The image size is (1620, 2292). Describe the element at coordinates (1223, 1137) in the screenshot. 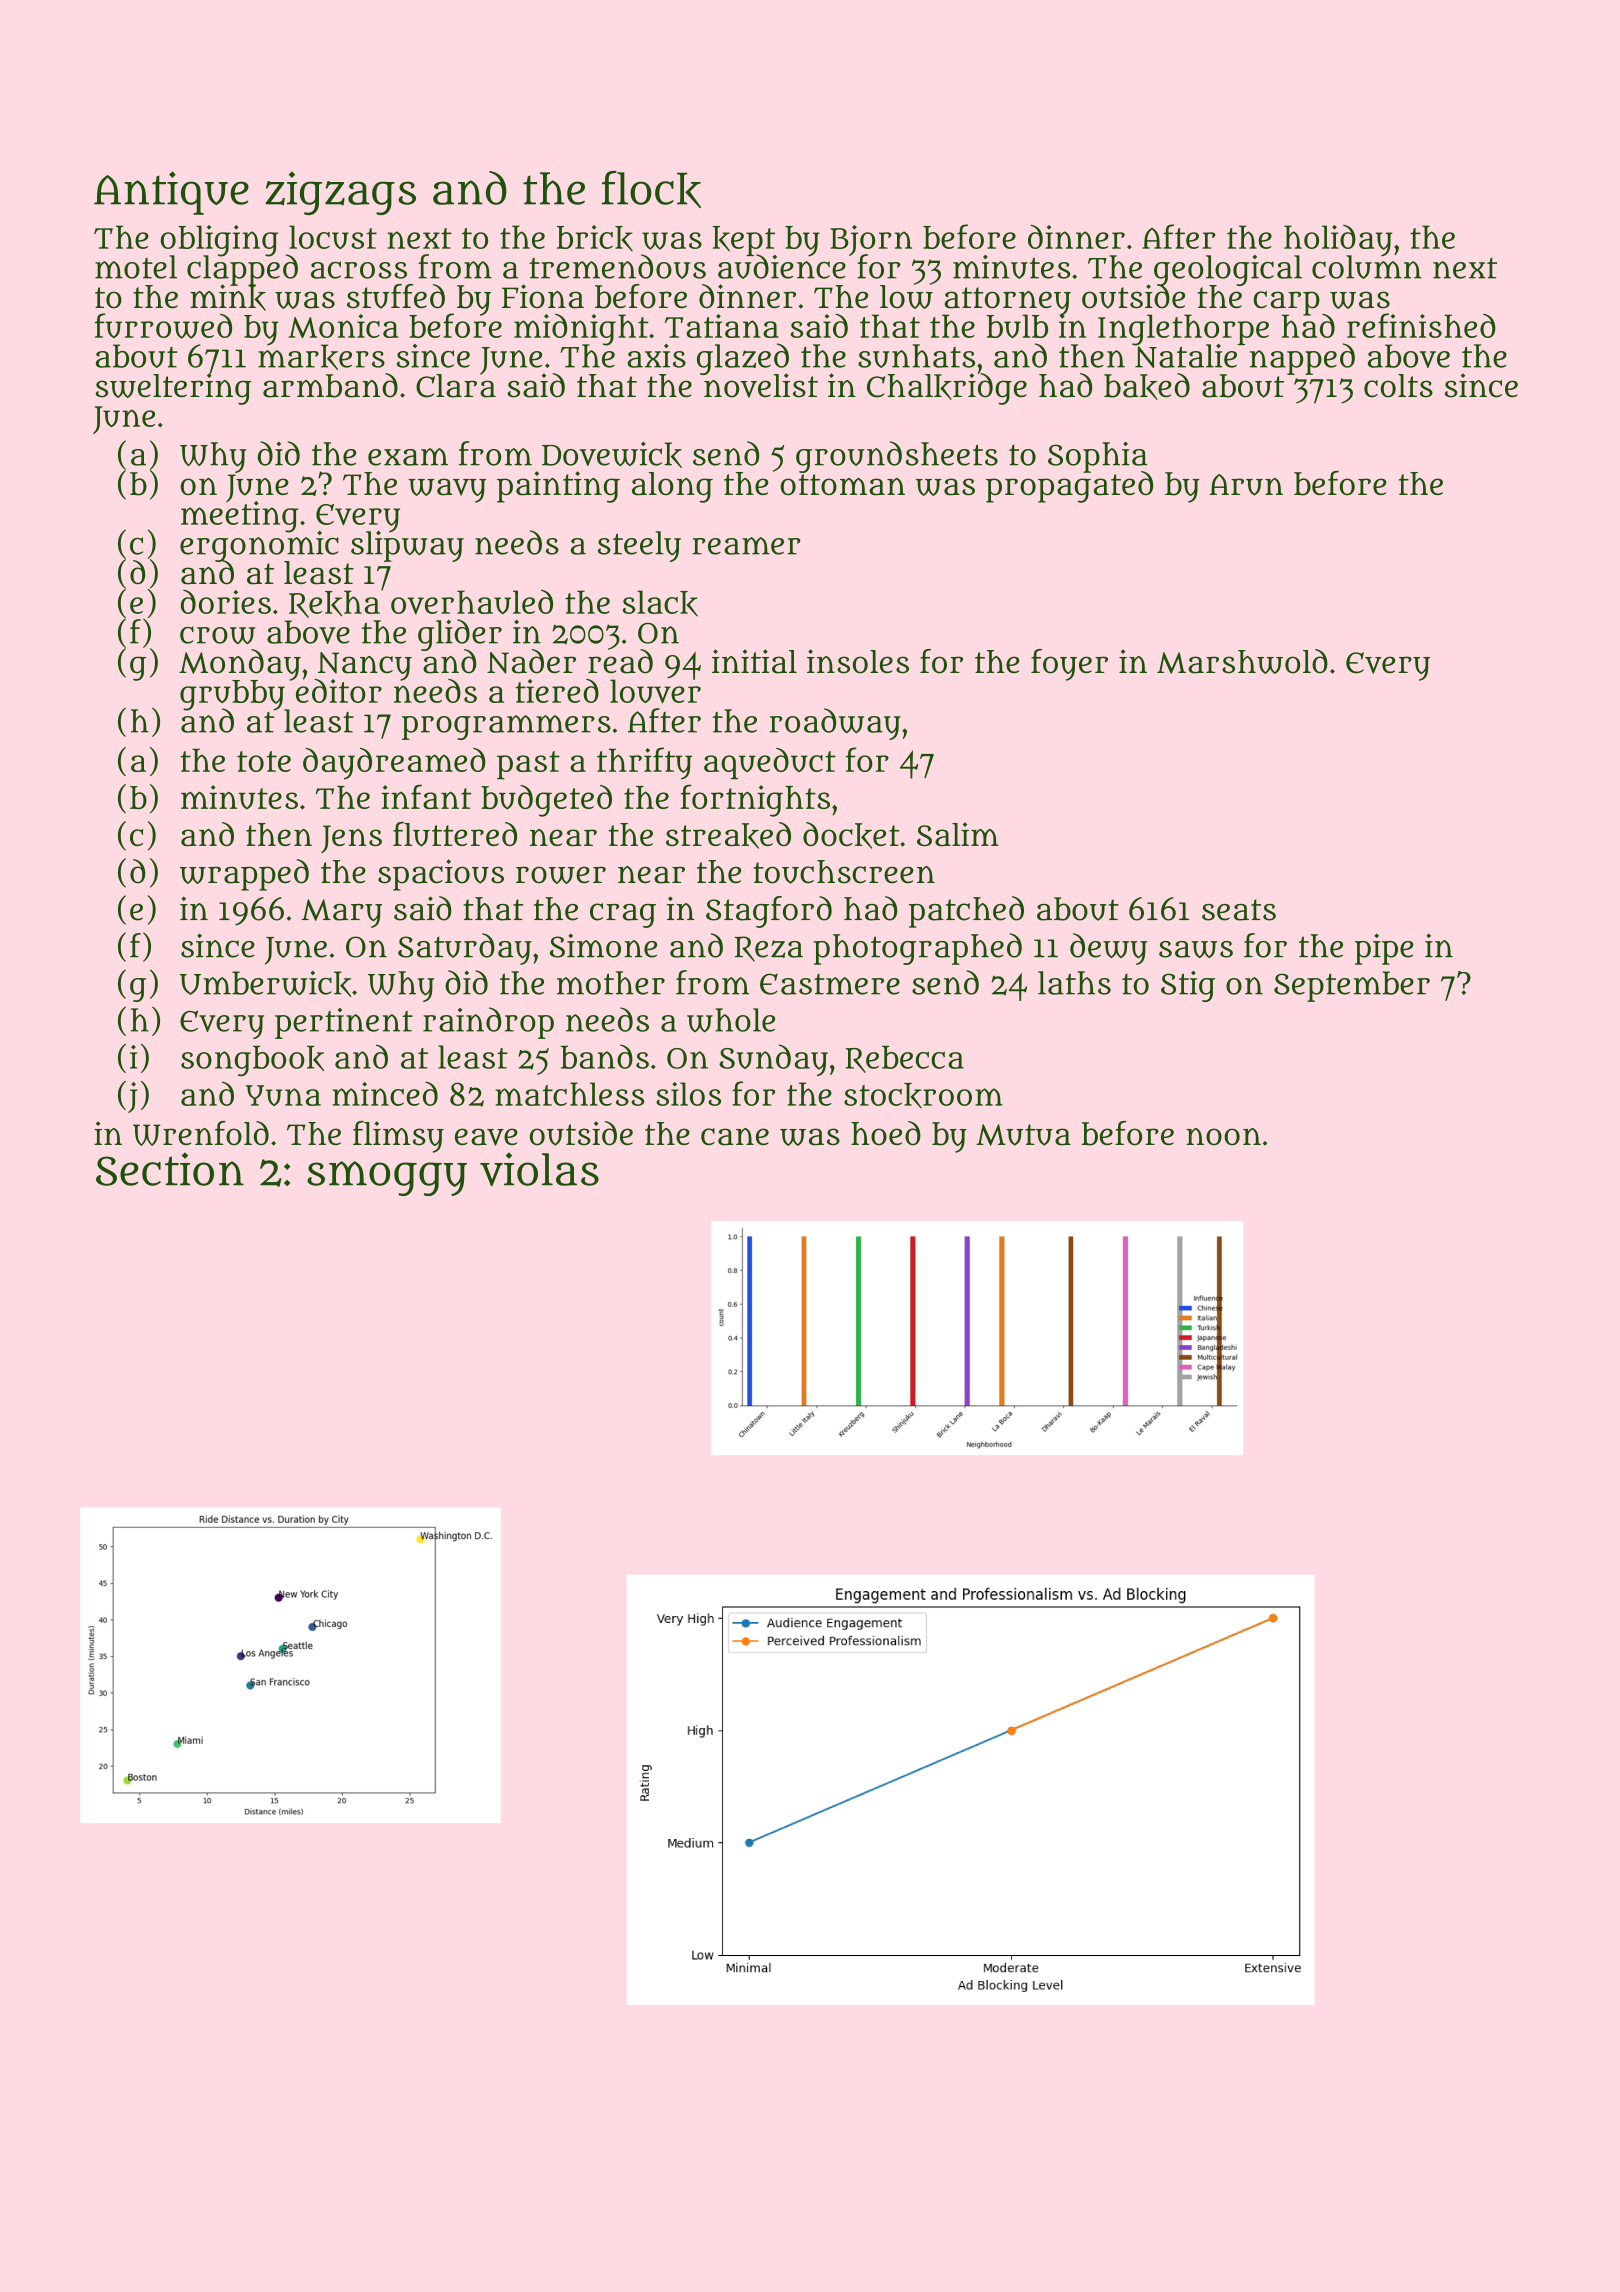

I see `noon` at that location.
